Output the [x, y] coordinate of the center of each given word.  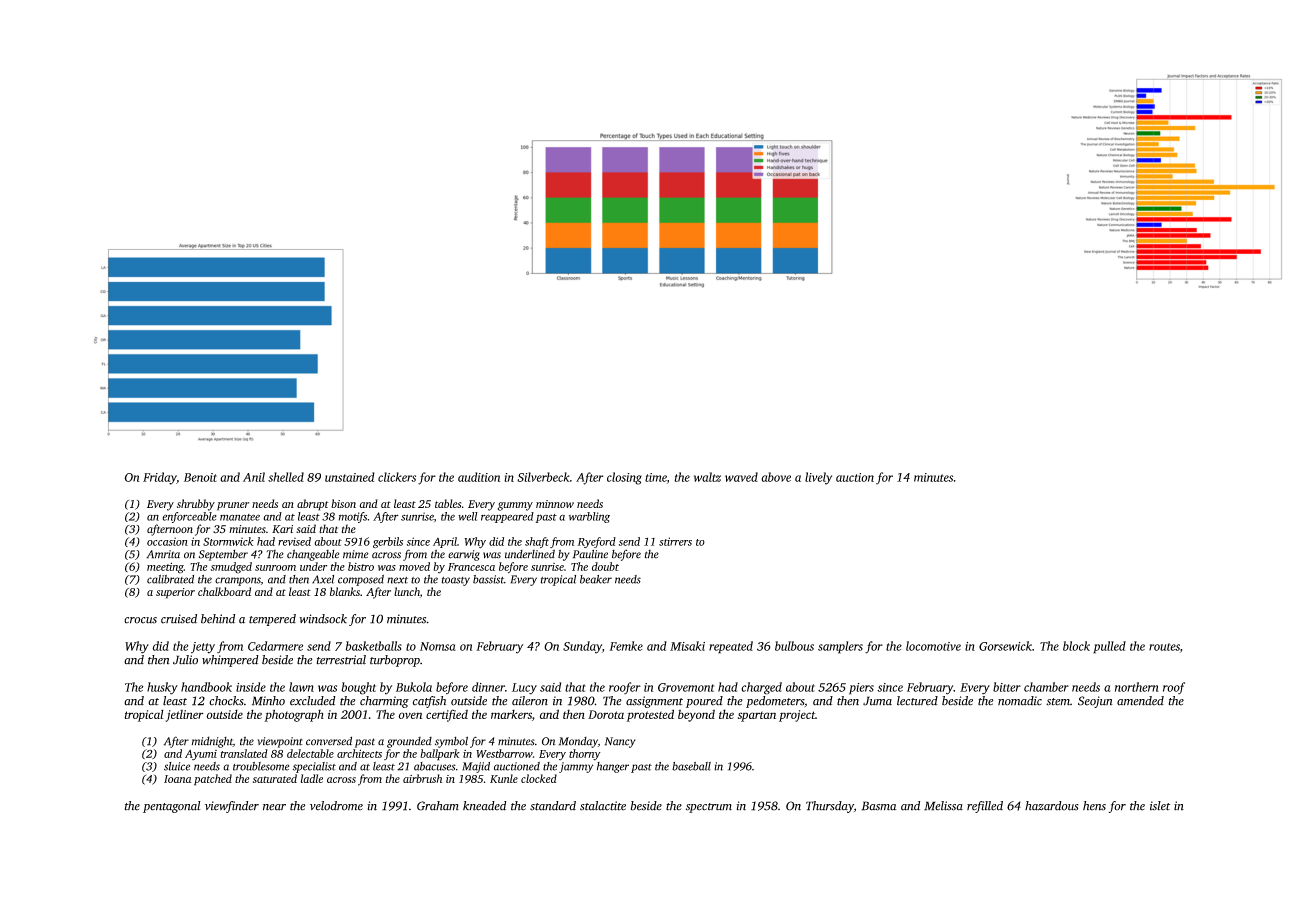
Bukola [414, 687]
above [776, 477]
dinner [488, 687]
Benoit [200, 477]
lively [818, 478]
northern [1137, 687]
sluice [177, 766]
